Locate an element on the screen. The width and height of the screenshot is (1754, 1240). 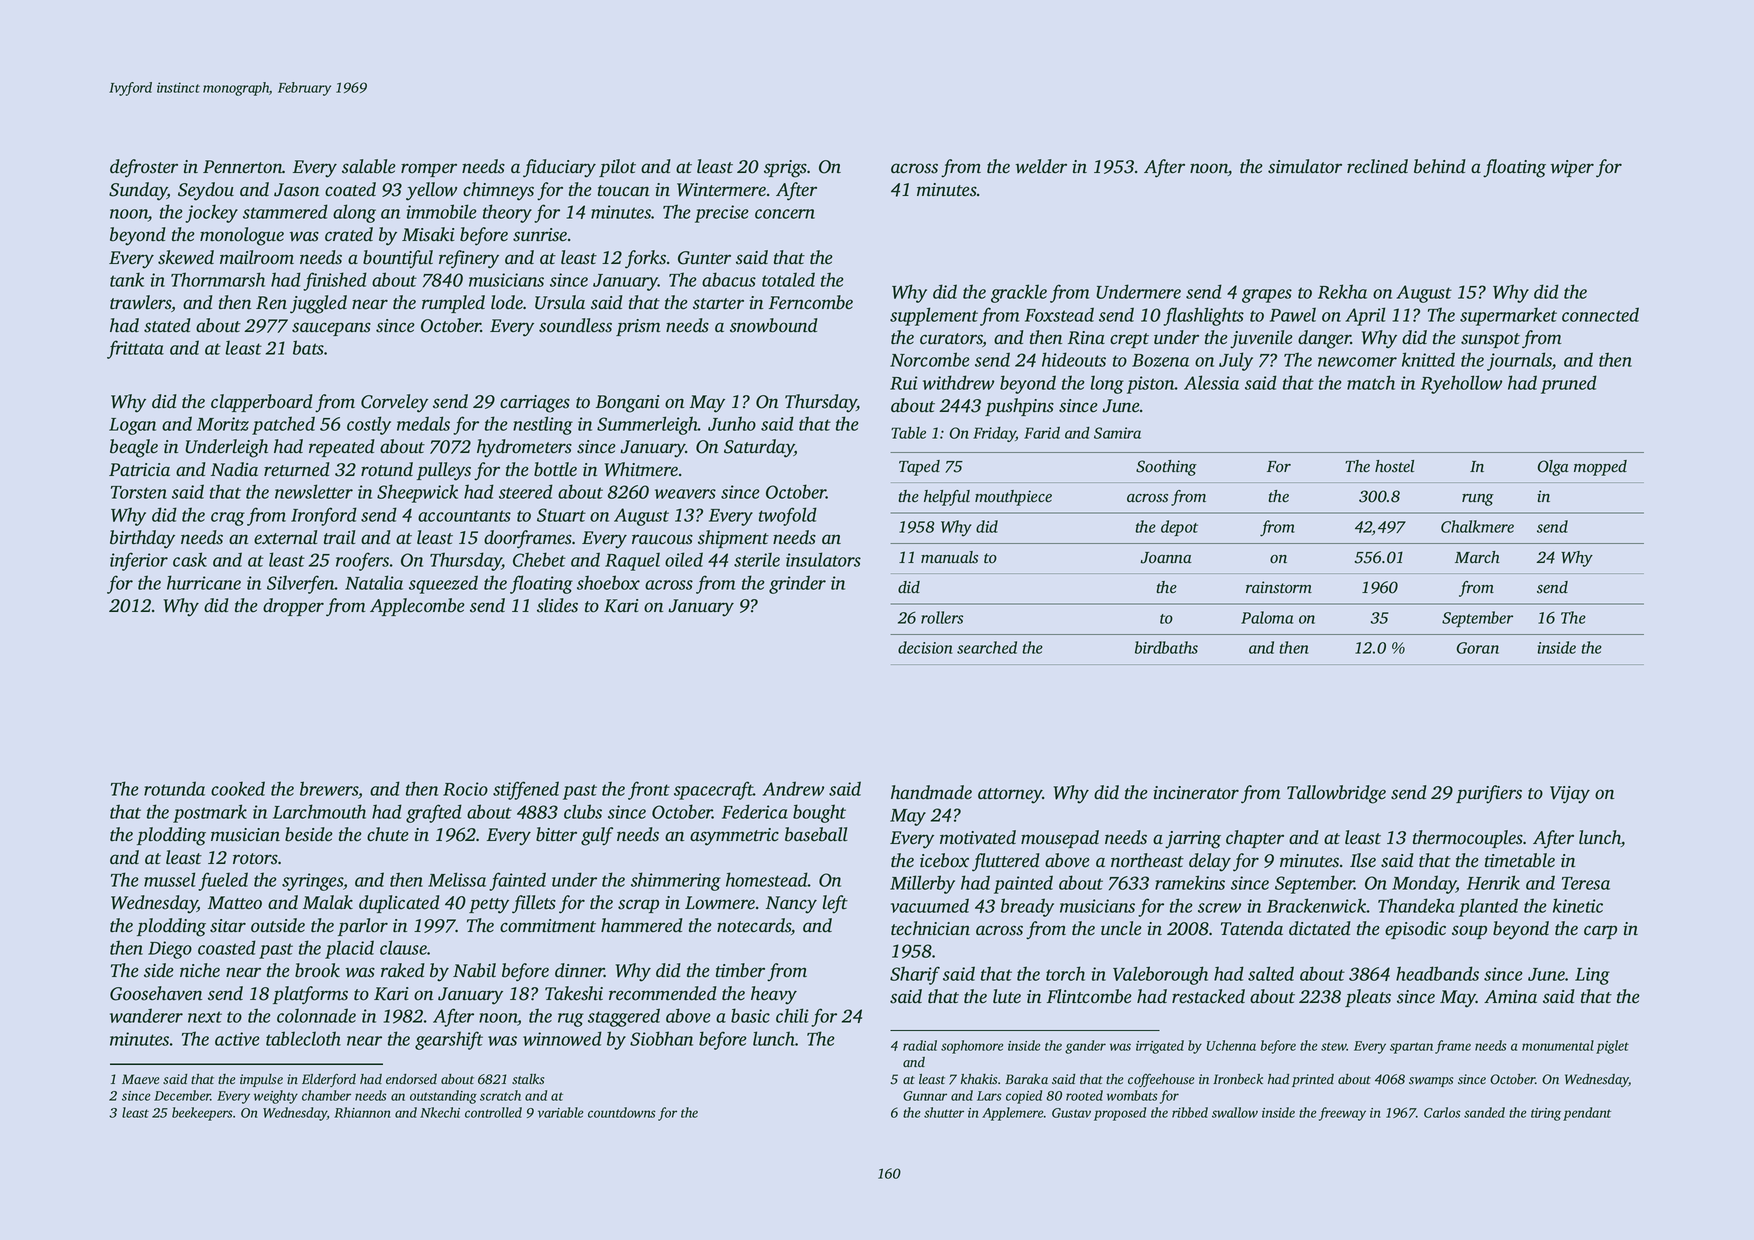
Rui is located at coordinates (904, 383).
